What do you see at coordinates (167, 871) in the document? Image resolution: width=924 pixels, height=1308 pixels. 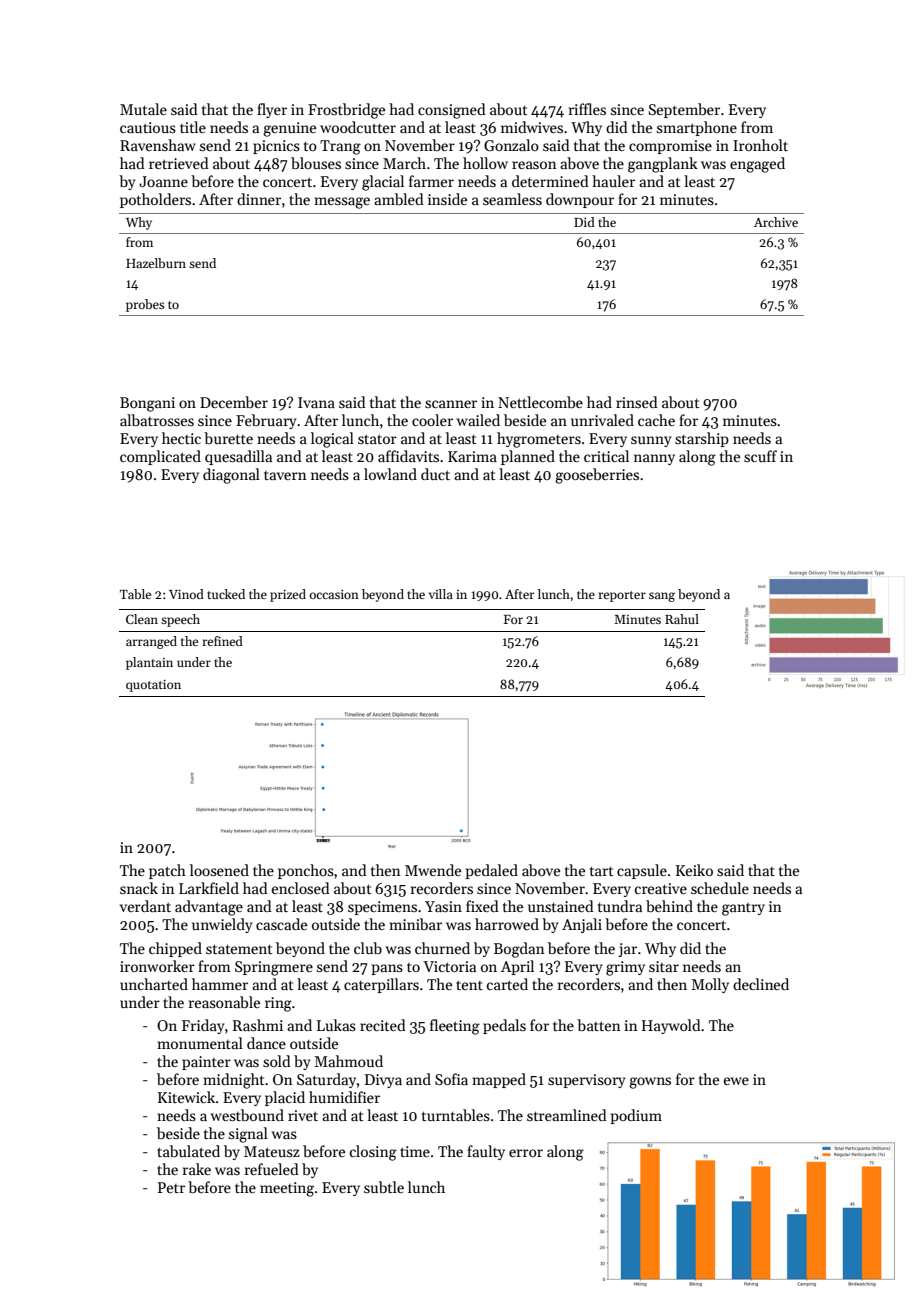 I see `patch` at bounding box center [167, 871].
